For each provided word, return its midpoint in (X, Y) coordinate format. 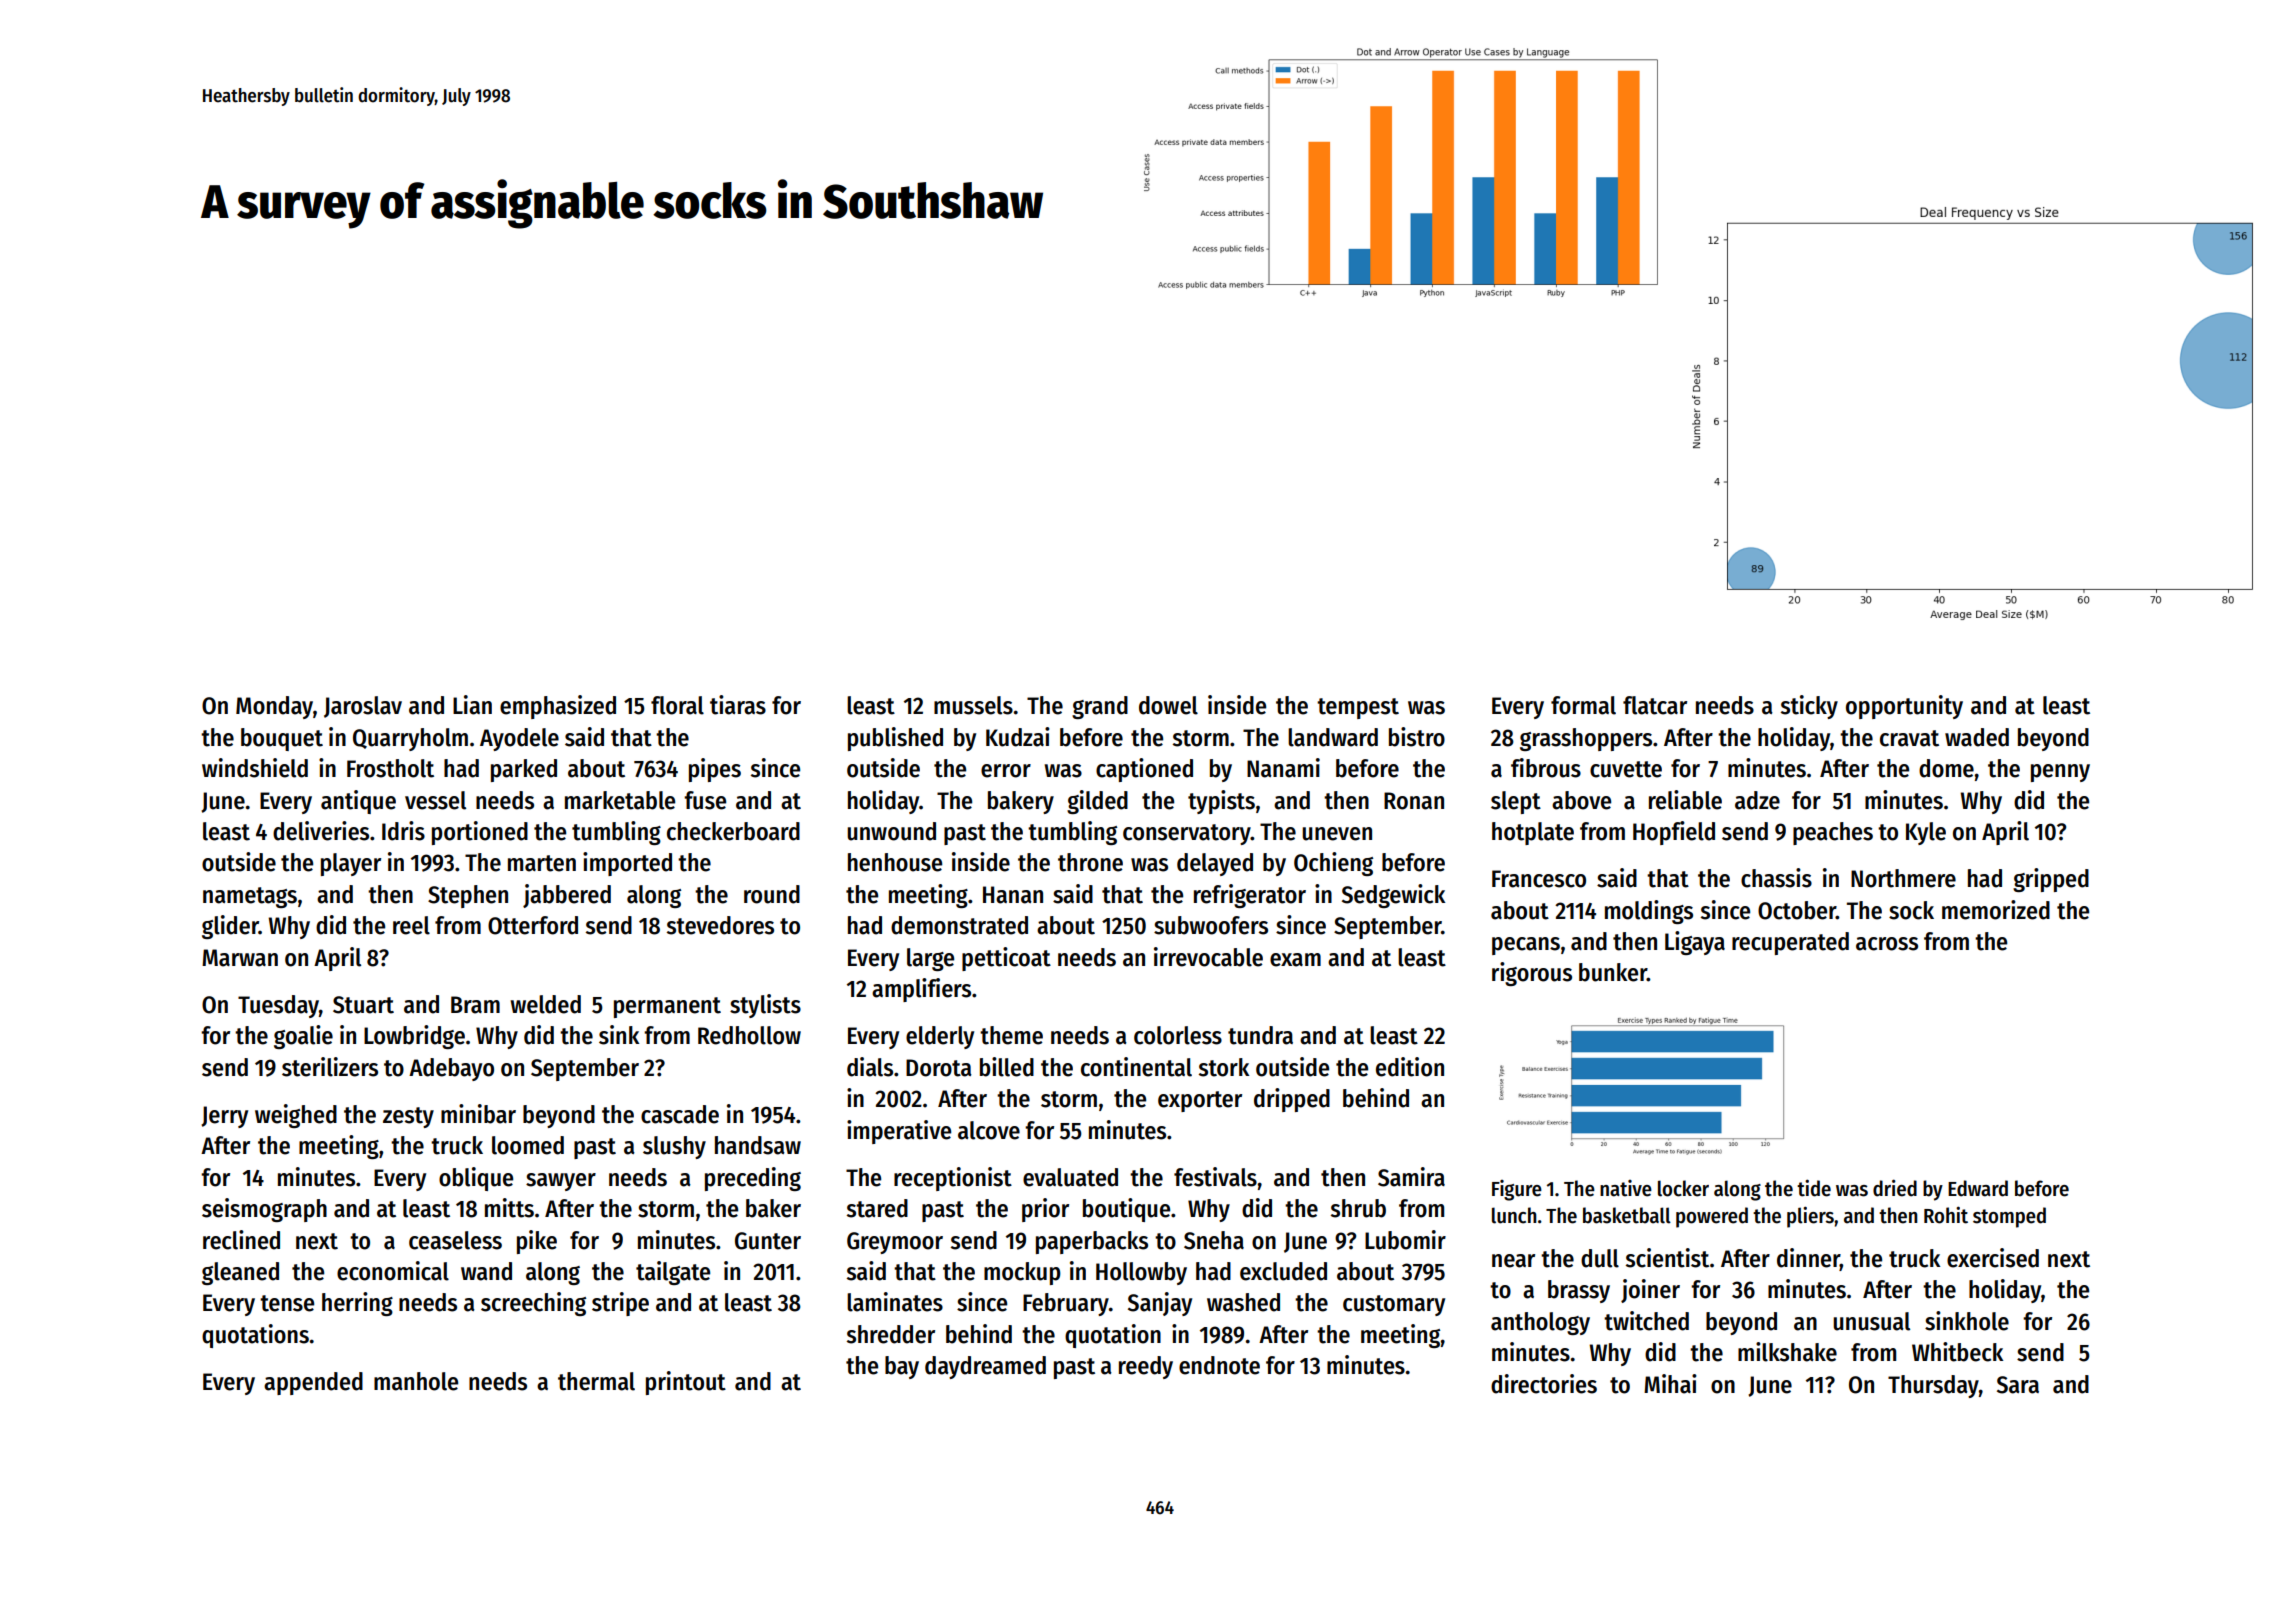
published (895, 739)
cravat (1909, 738)
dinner (1808, 1259)
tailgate (673, 1273)
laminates (895, 1302)
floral (677, 705)
